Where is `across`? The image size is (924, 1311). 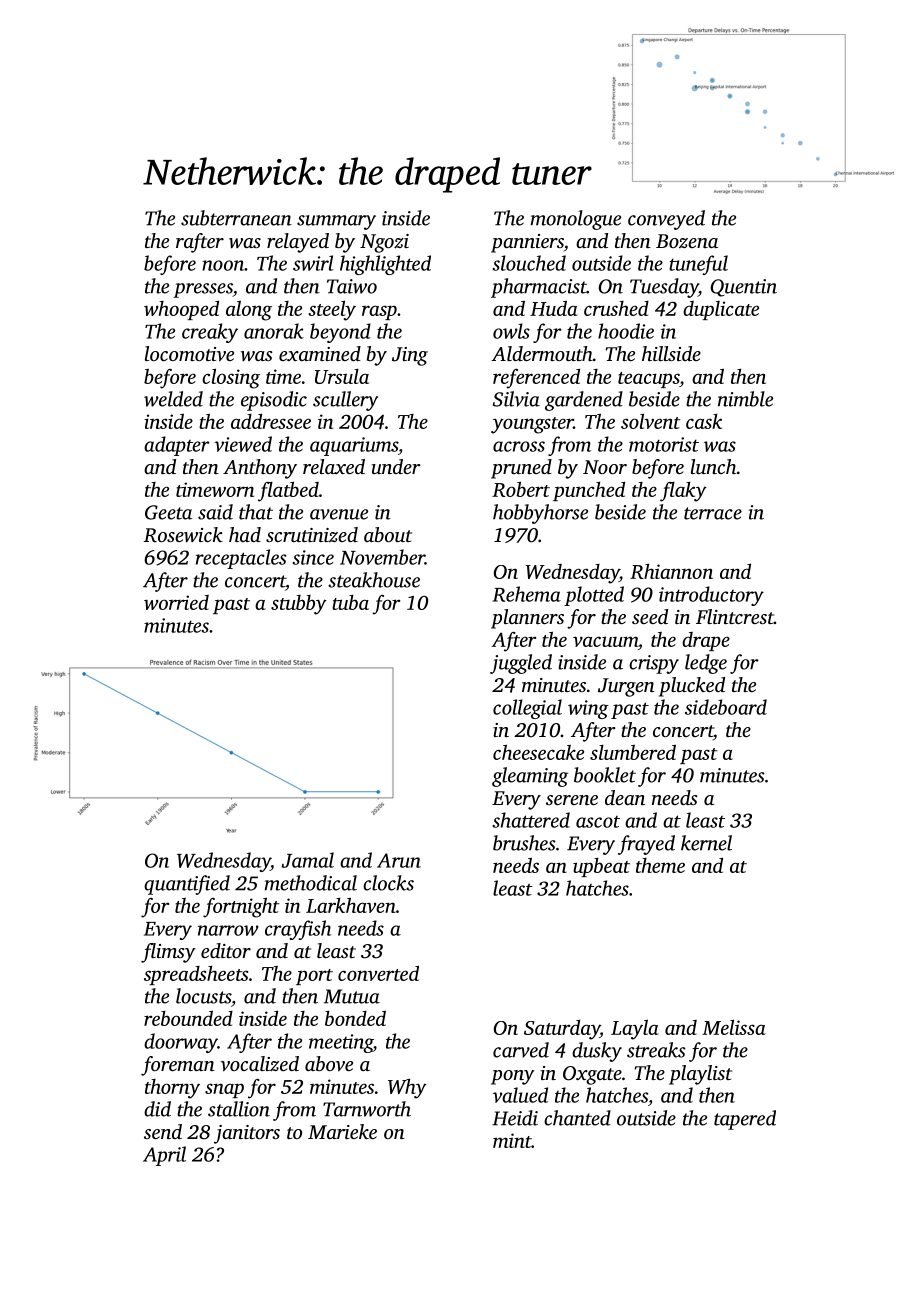
across is located at coordinates (519, 446).
